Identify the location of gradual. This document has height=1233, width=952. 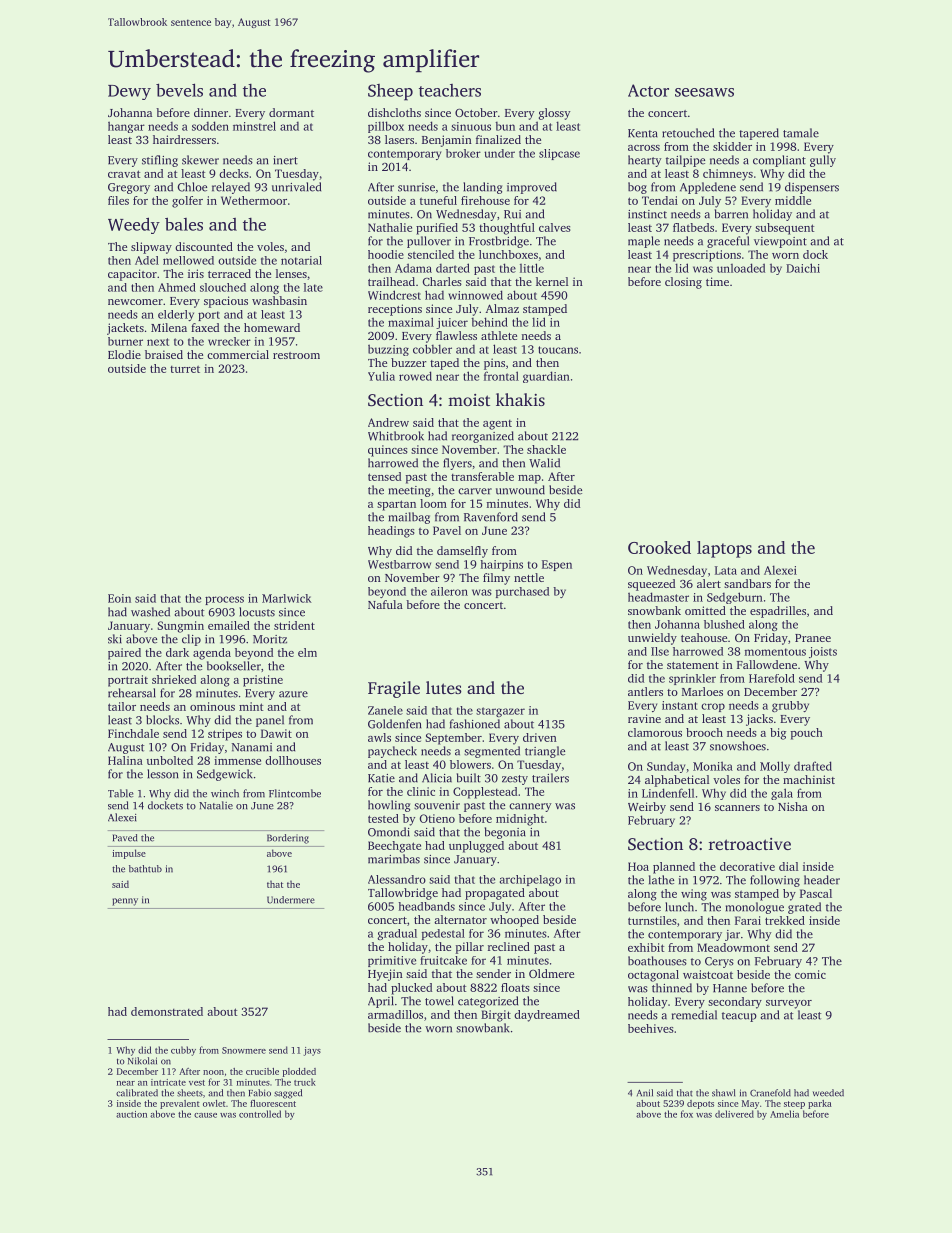
(397, 934).
